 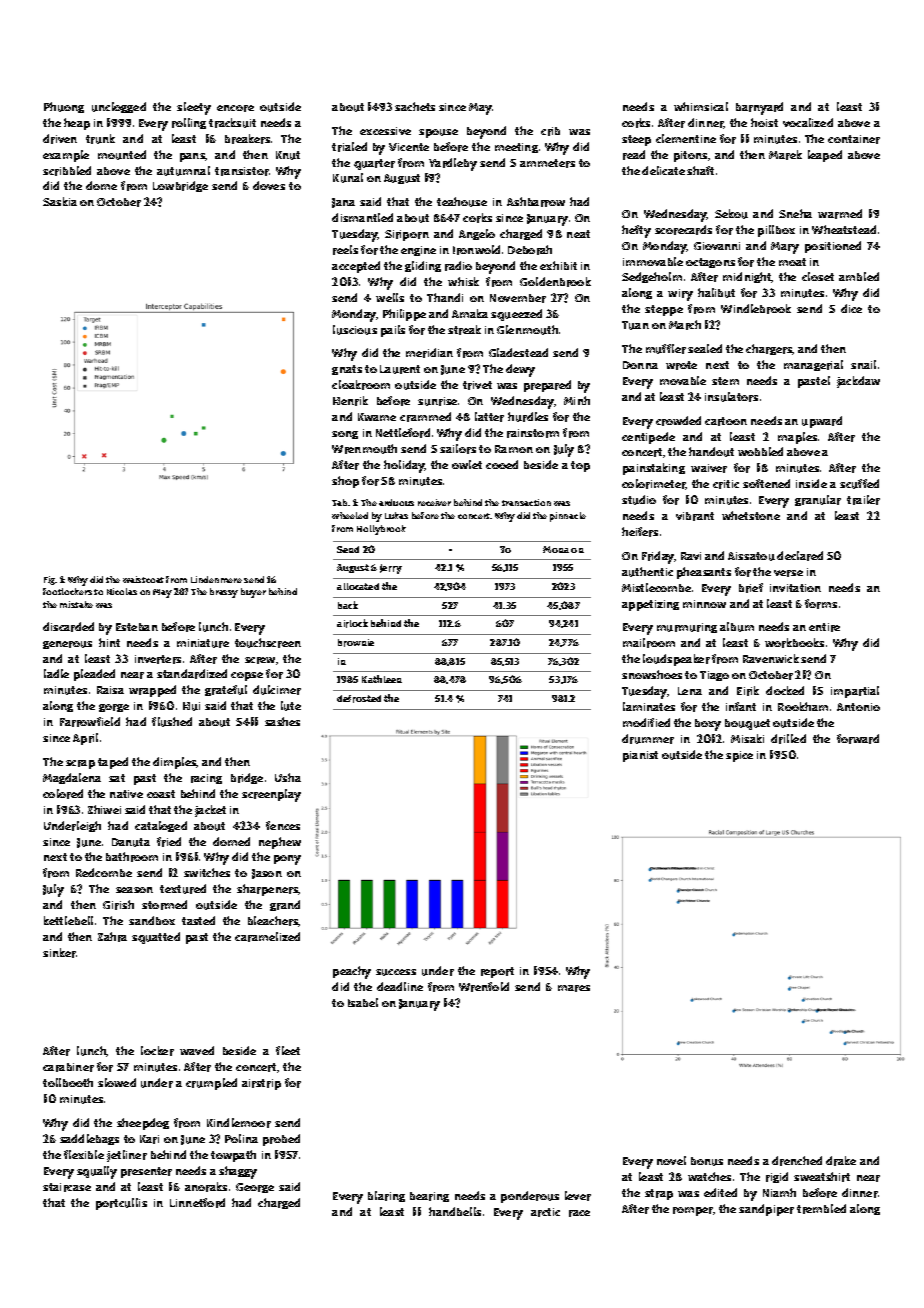 What do you see at coordinates (269, 185) in the screenshot?
I see `doves` at bounding box center [269, 185].
